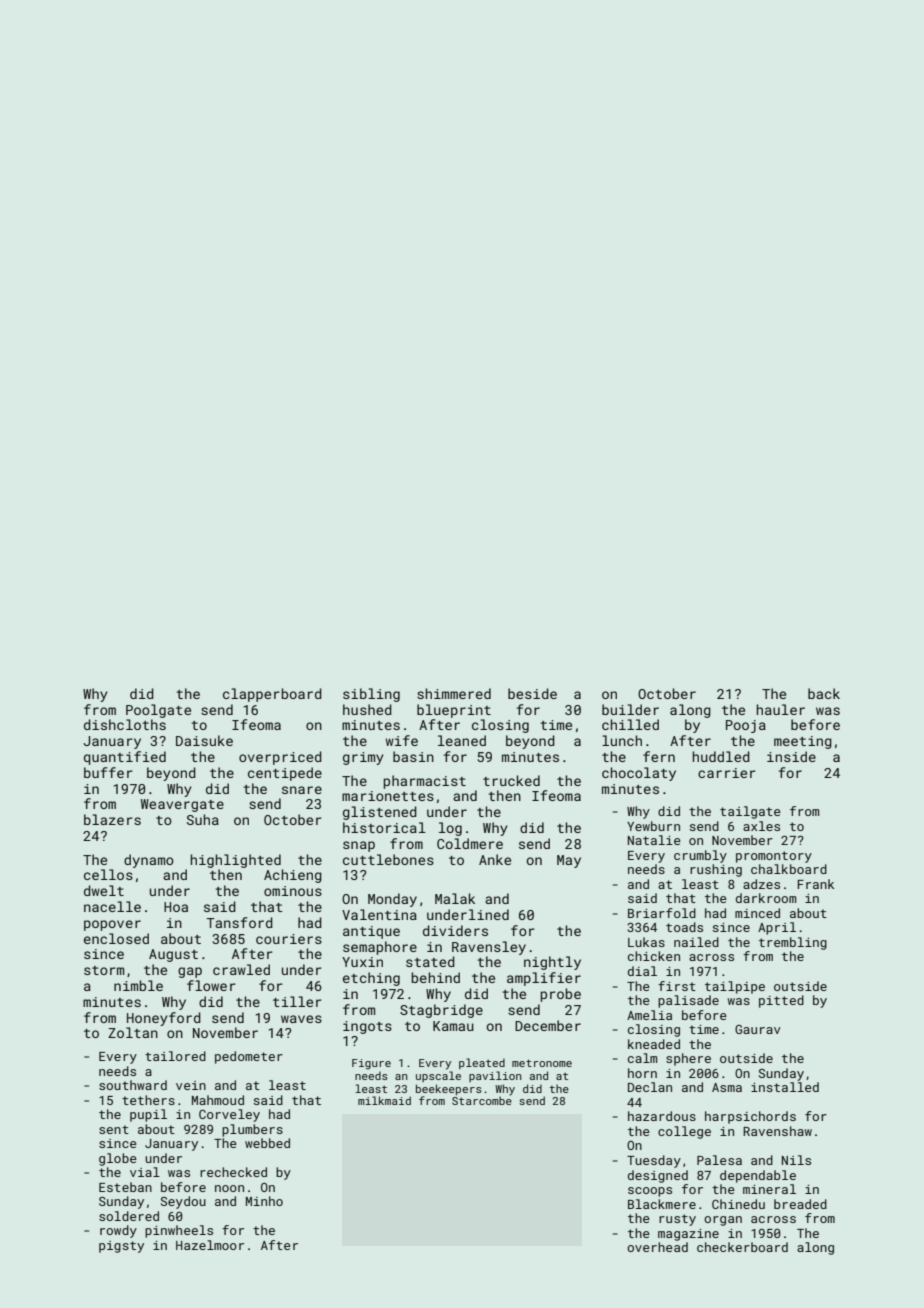 The height and width of the document is (1308, 924). What do you see at coordinates (211, 985) in the document?
I see `flower` at bounding box center [211, 985].
